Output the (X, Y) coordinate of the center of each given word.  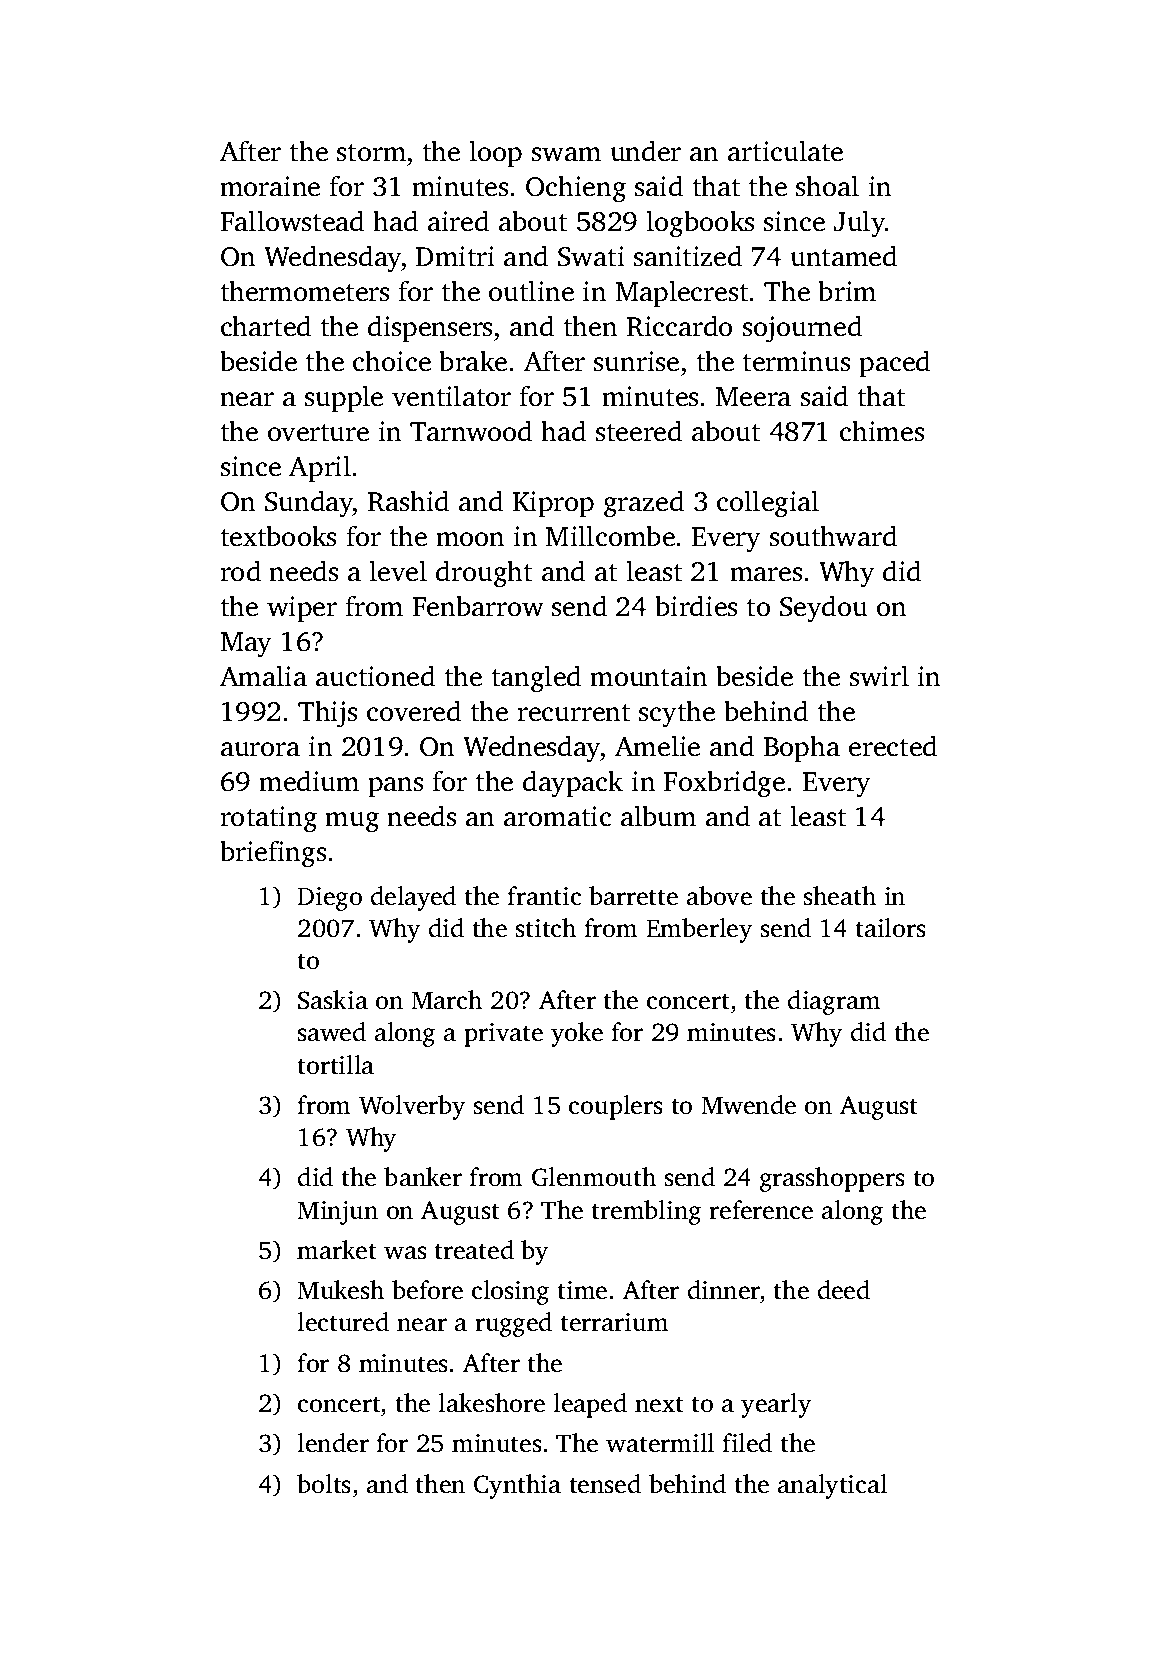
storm (371, 153)
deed (844, 1290)
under (645, 151)
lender (333, 1443)
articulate (785, 151)
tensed (605, 1484)
